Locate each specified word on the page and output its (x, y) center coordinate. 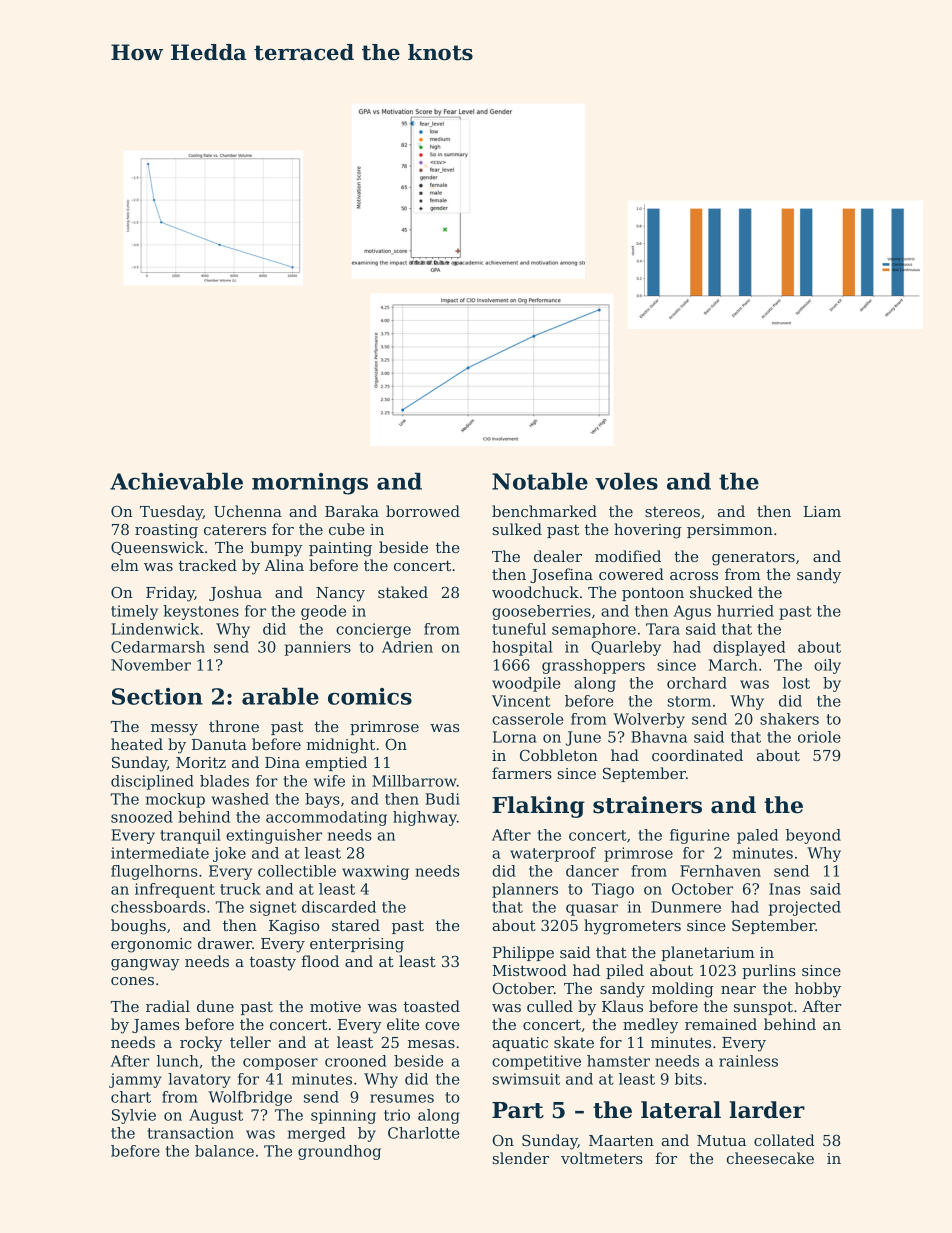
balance (224, 1151)
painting (340, 549)
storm (689, 701)
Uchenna (248, 511)
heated (137, 744)
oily (827, 666)
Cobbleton (559, 755)
